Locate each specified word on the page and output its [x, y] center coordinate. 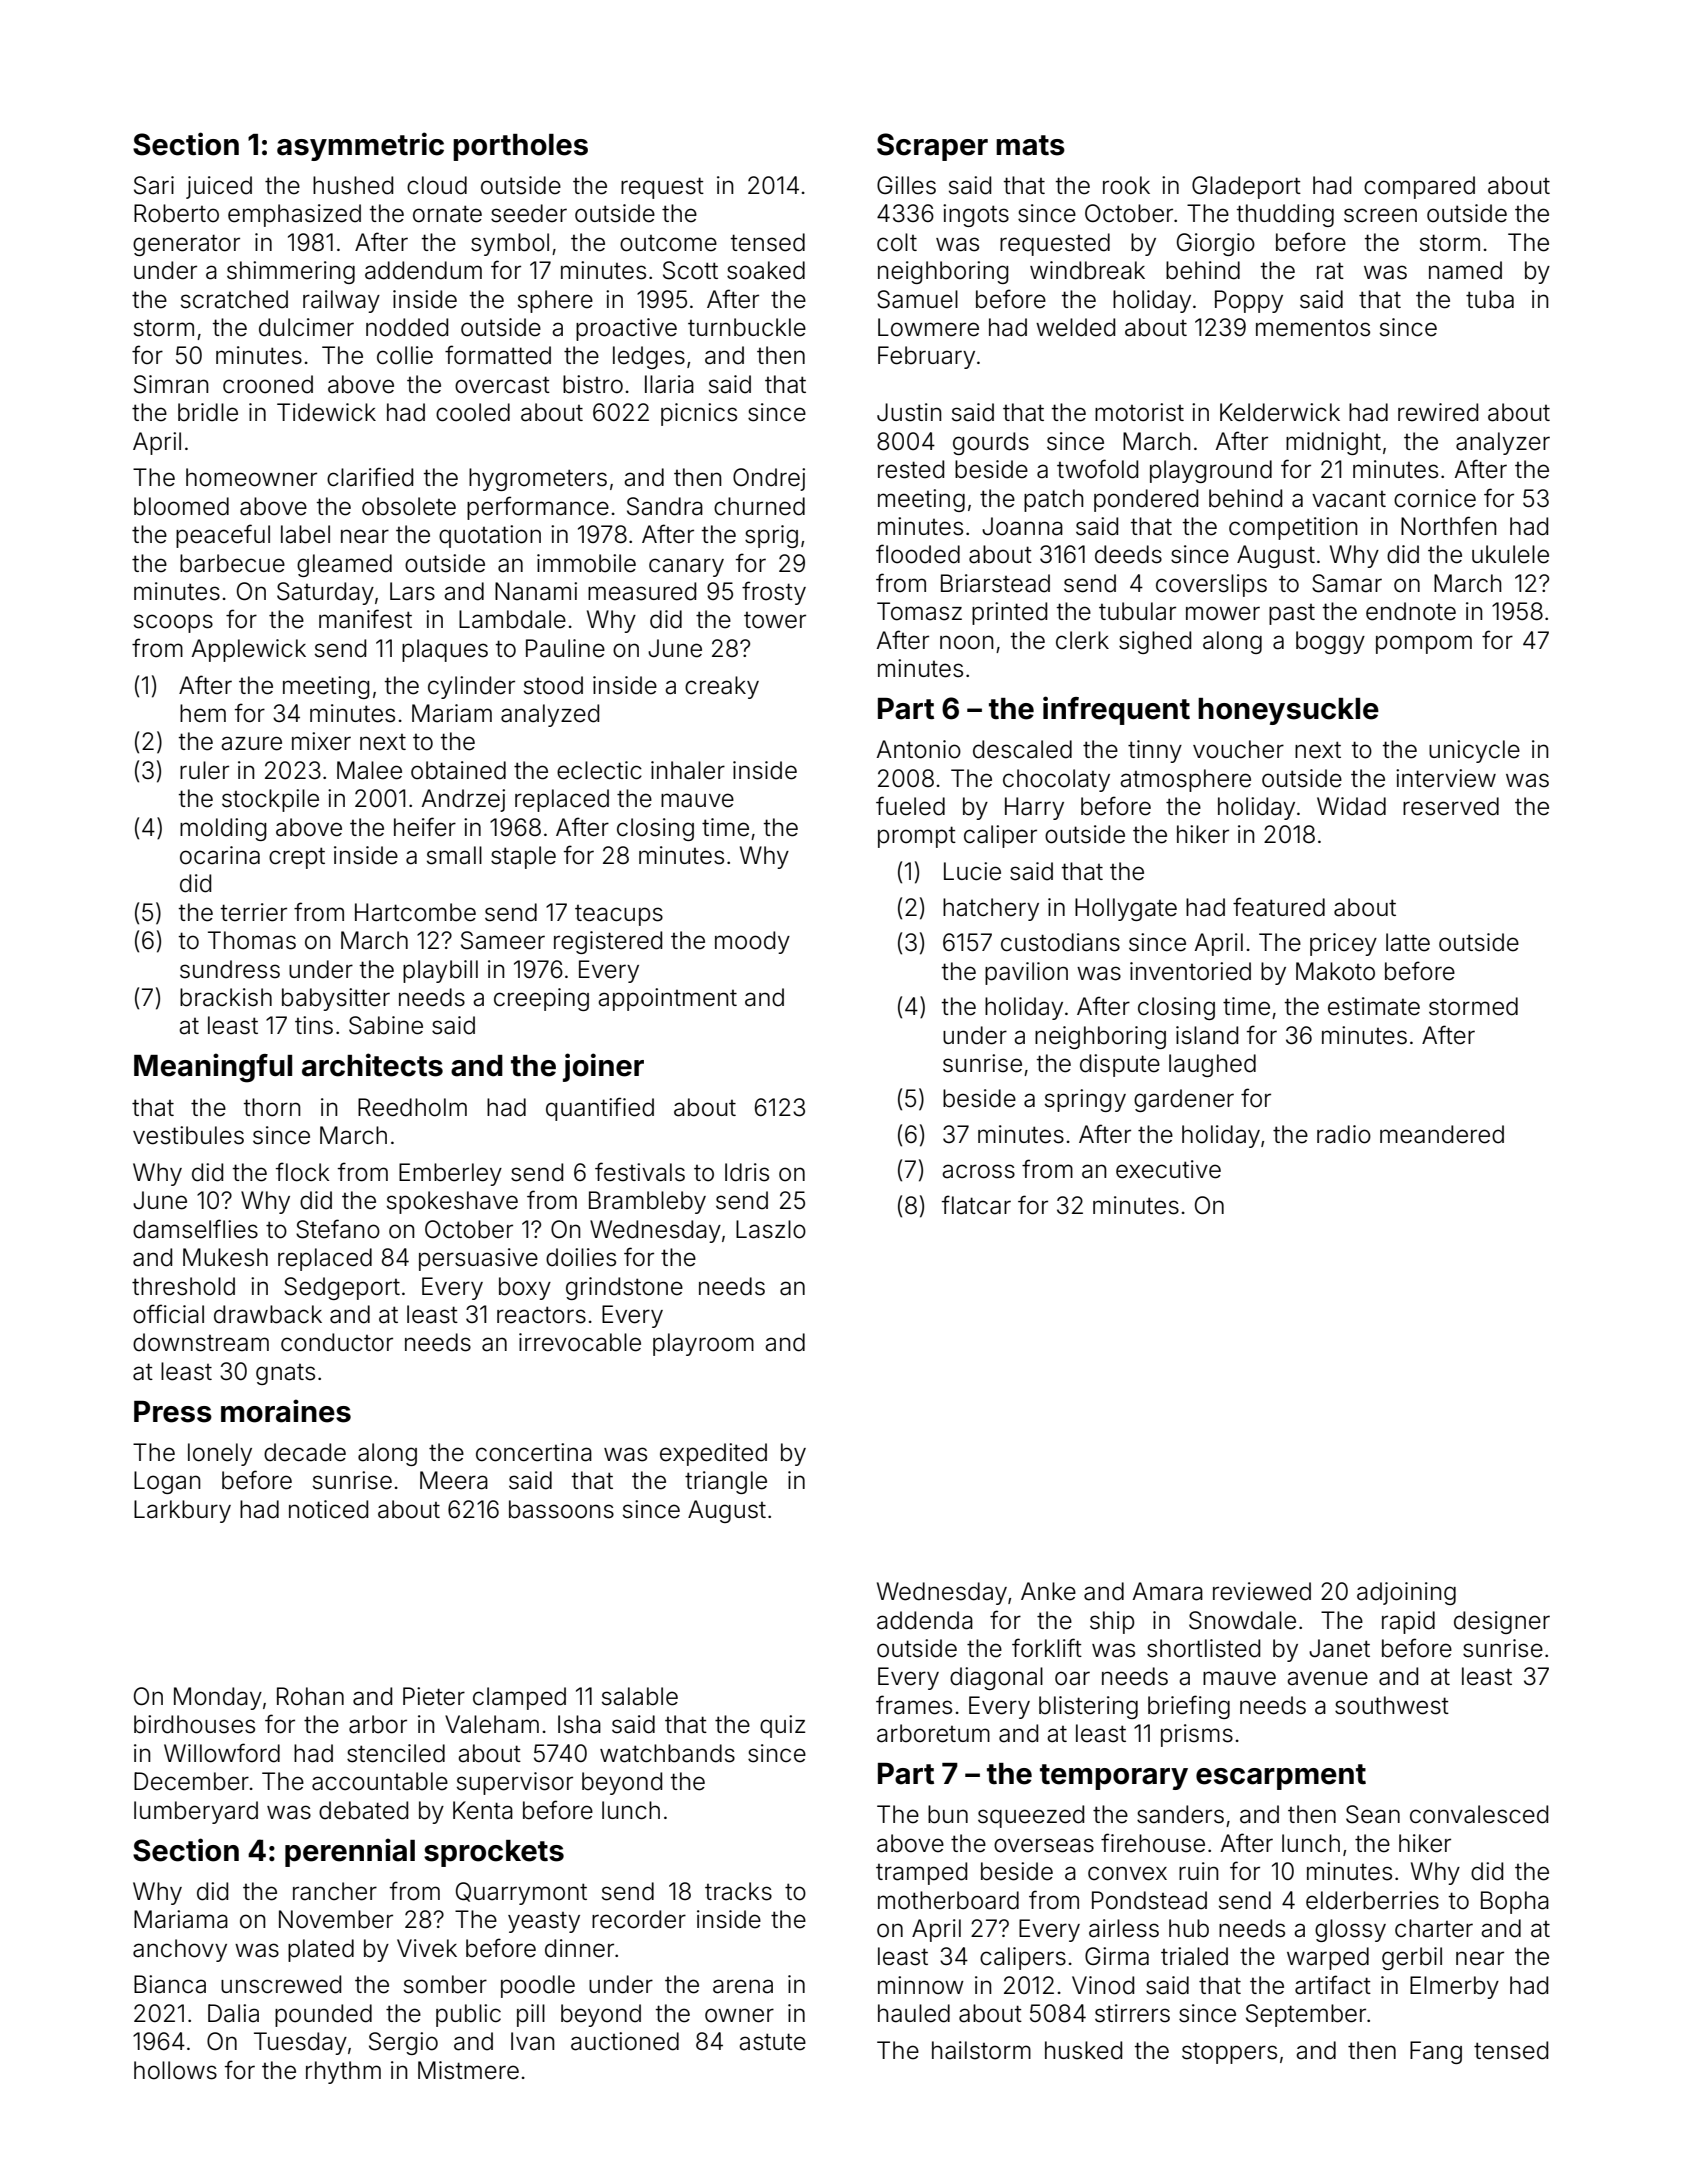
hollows [175, 2070]
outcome [668, 243]
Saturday [325, 593]
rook [1126, 185]
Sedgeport [342, 1288]
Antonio [919, 749]
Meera [454, 1480]
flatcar [976, 1205]
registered [608, 942]
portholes [520, 147]
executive [1168, 1169]
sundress [230, 969]
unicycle [1474, 751]
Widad [1351, 806]
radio [1344, 1134]
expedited [713, 1454]
